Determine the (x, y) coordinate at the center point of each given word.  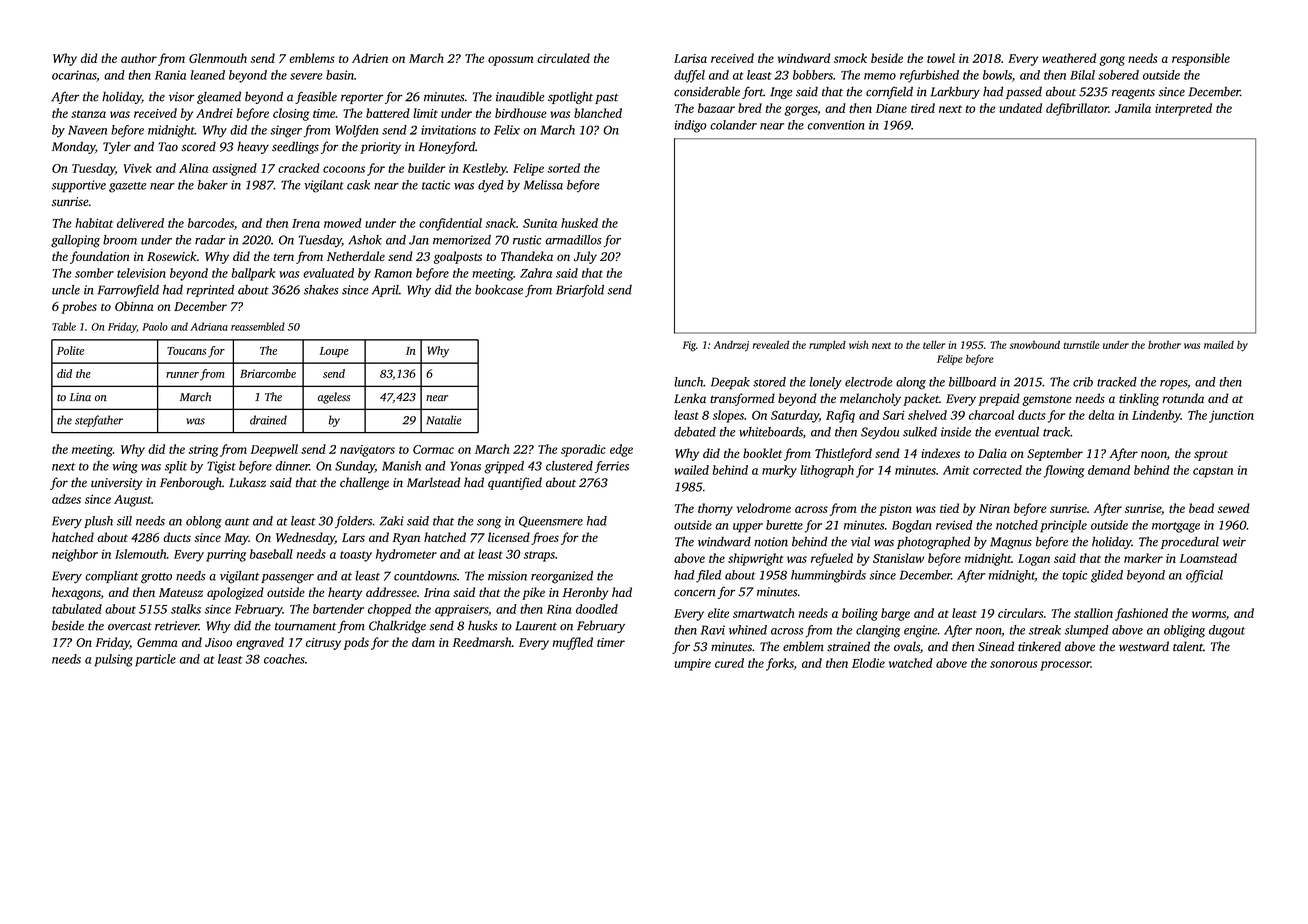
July (585, 257)
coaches (284, 659)
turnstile (1081, 345)
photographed (933, 543)
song (489, 524)
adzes (66, 499)
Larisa (690, 58)
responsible (1201, 59)
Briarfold (580, 290)
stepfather (99, 421)
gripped (504, 467)
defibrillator (1077, 109)
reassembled (258, 326)
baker (213, 185)
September (1055, 454)
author (139, 58)
